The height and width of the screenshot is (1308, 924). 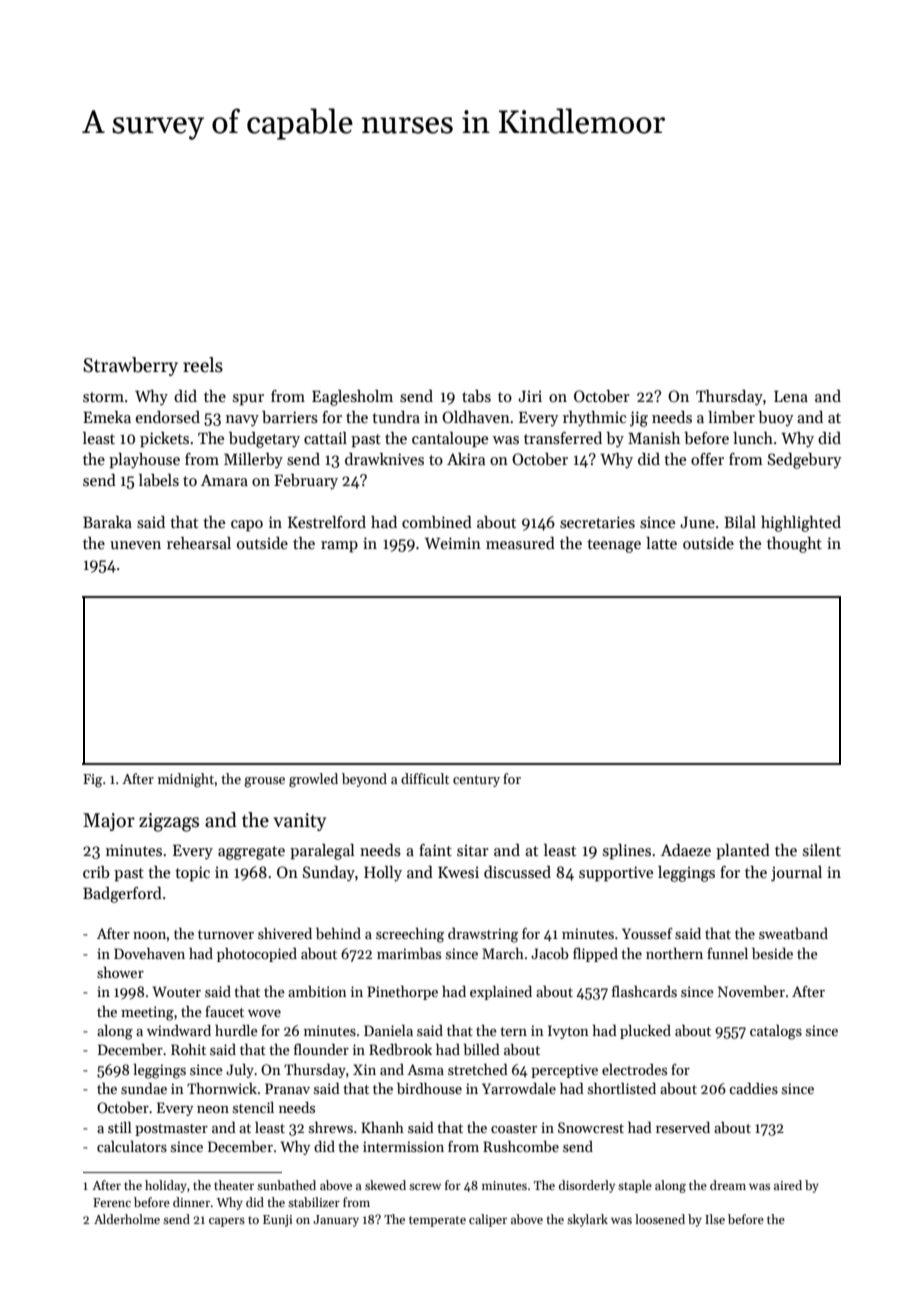 What do you see at coordinates (227, 1222) in the screenshot?
I see `capers` at bounding box center [227, 1222].
